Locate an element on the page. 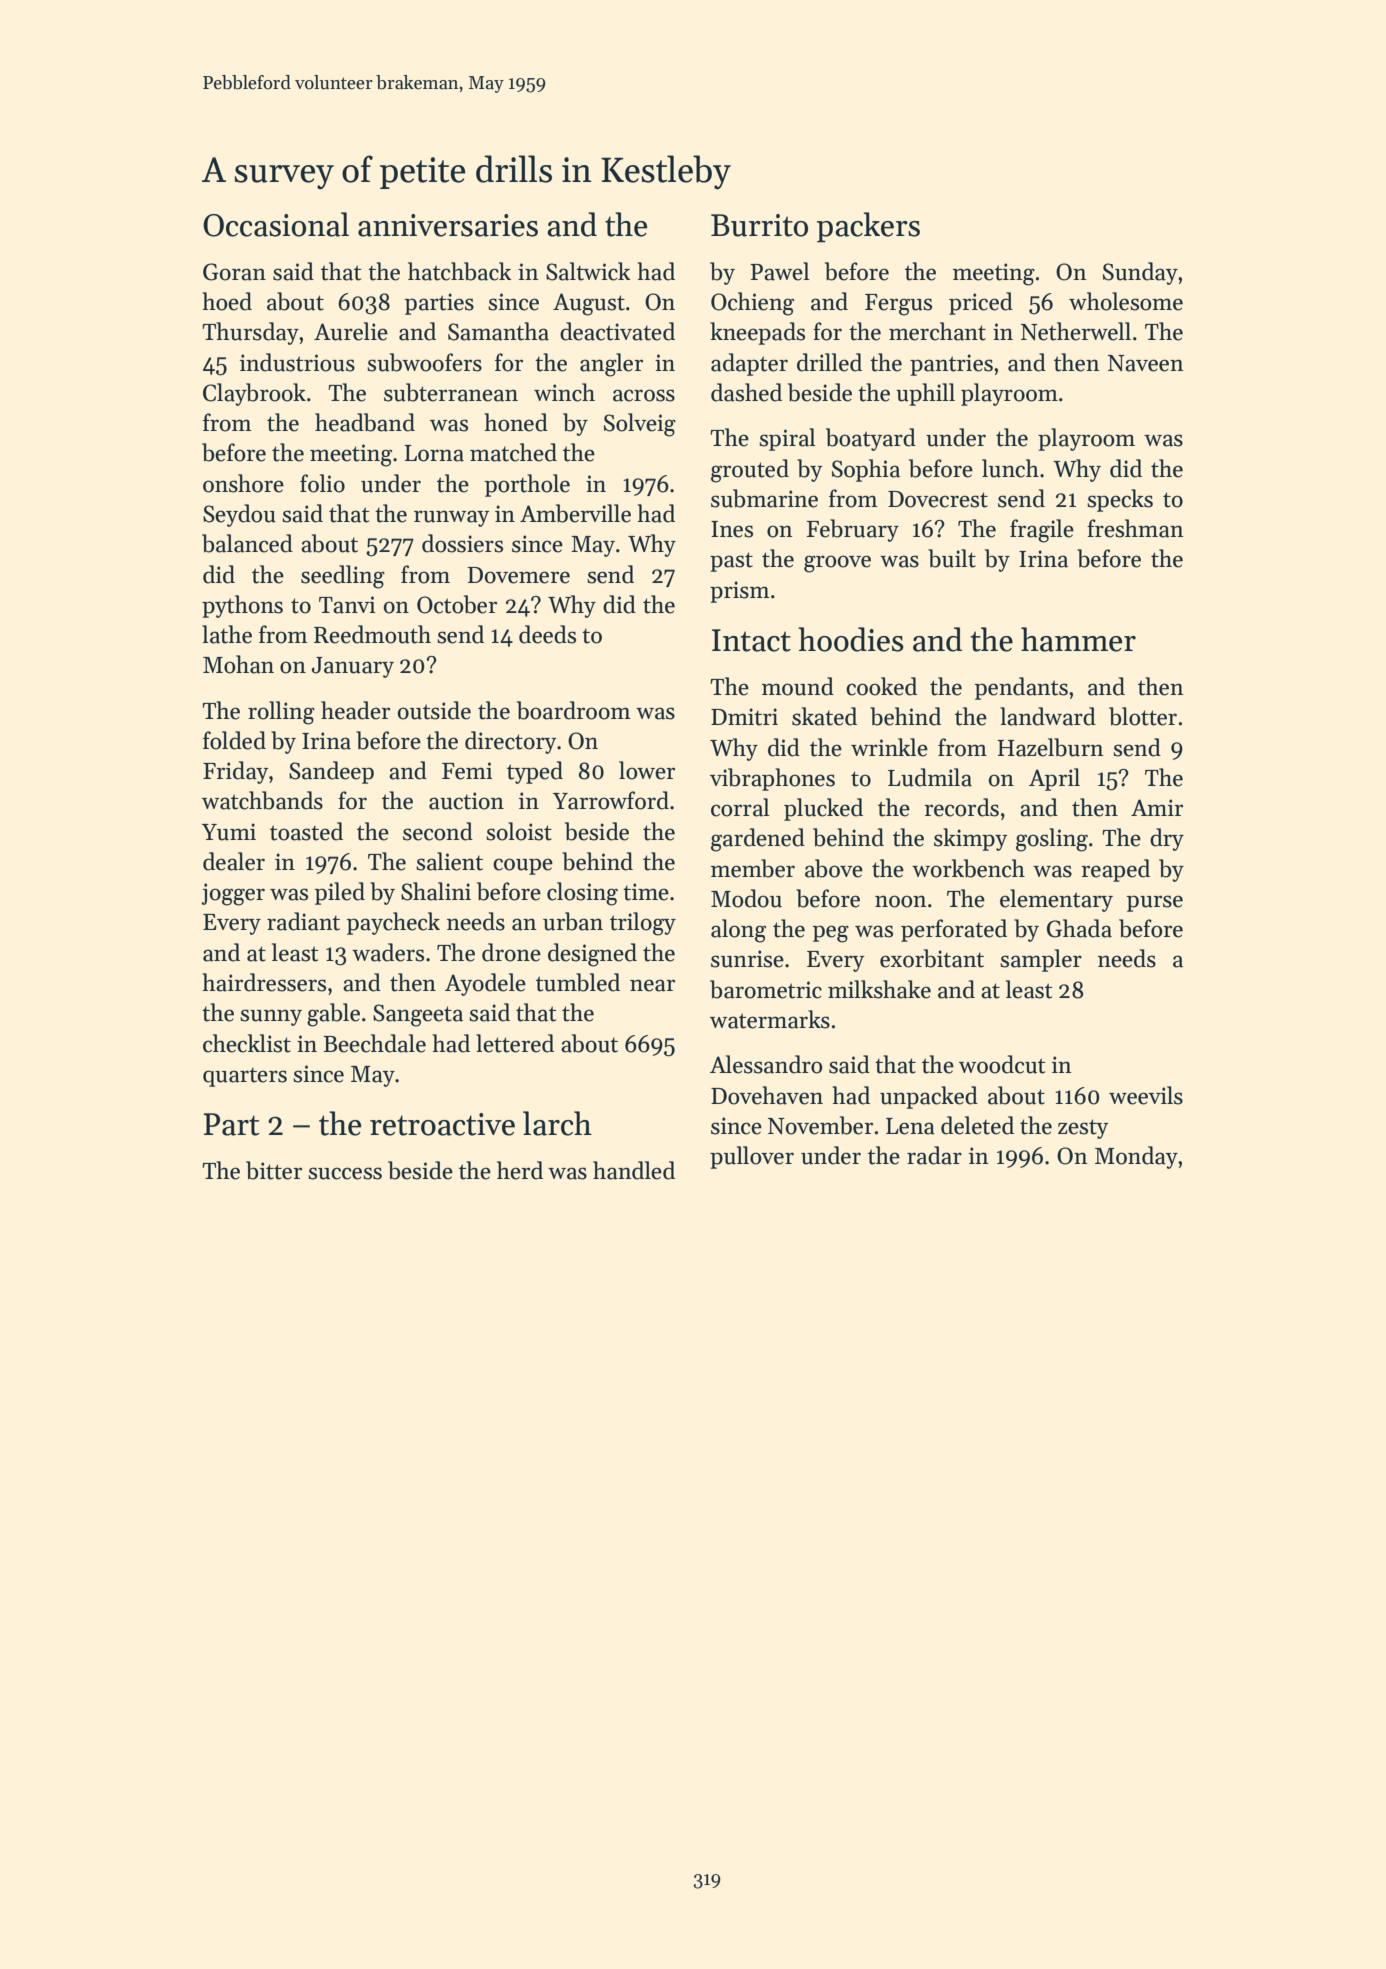  Occasional is located at coordinates (276, 224).
